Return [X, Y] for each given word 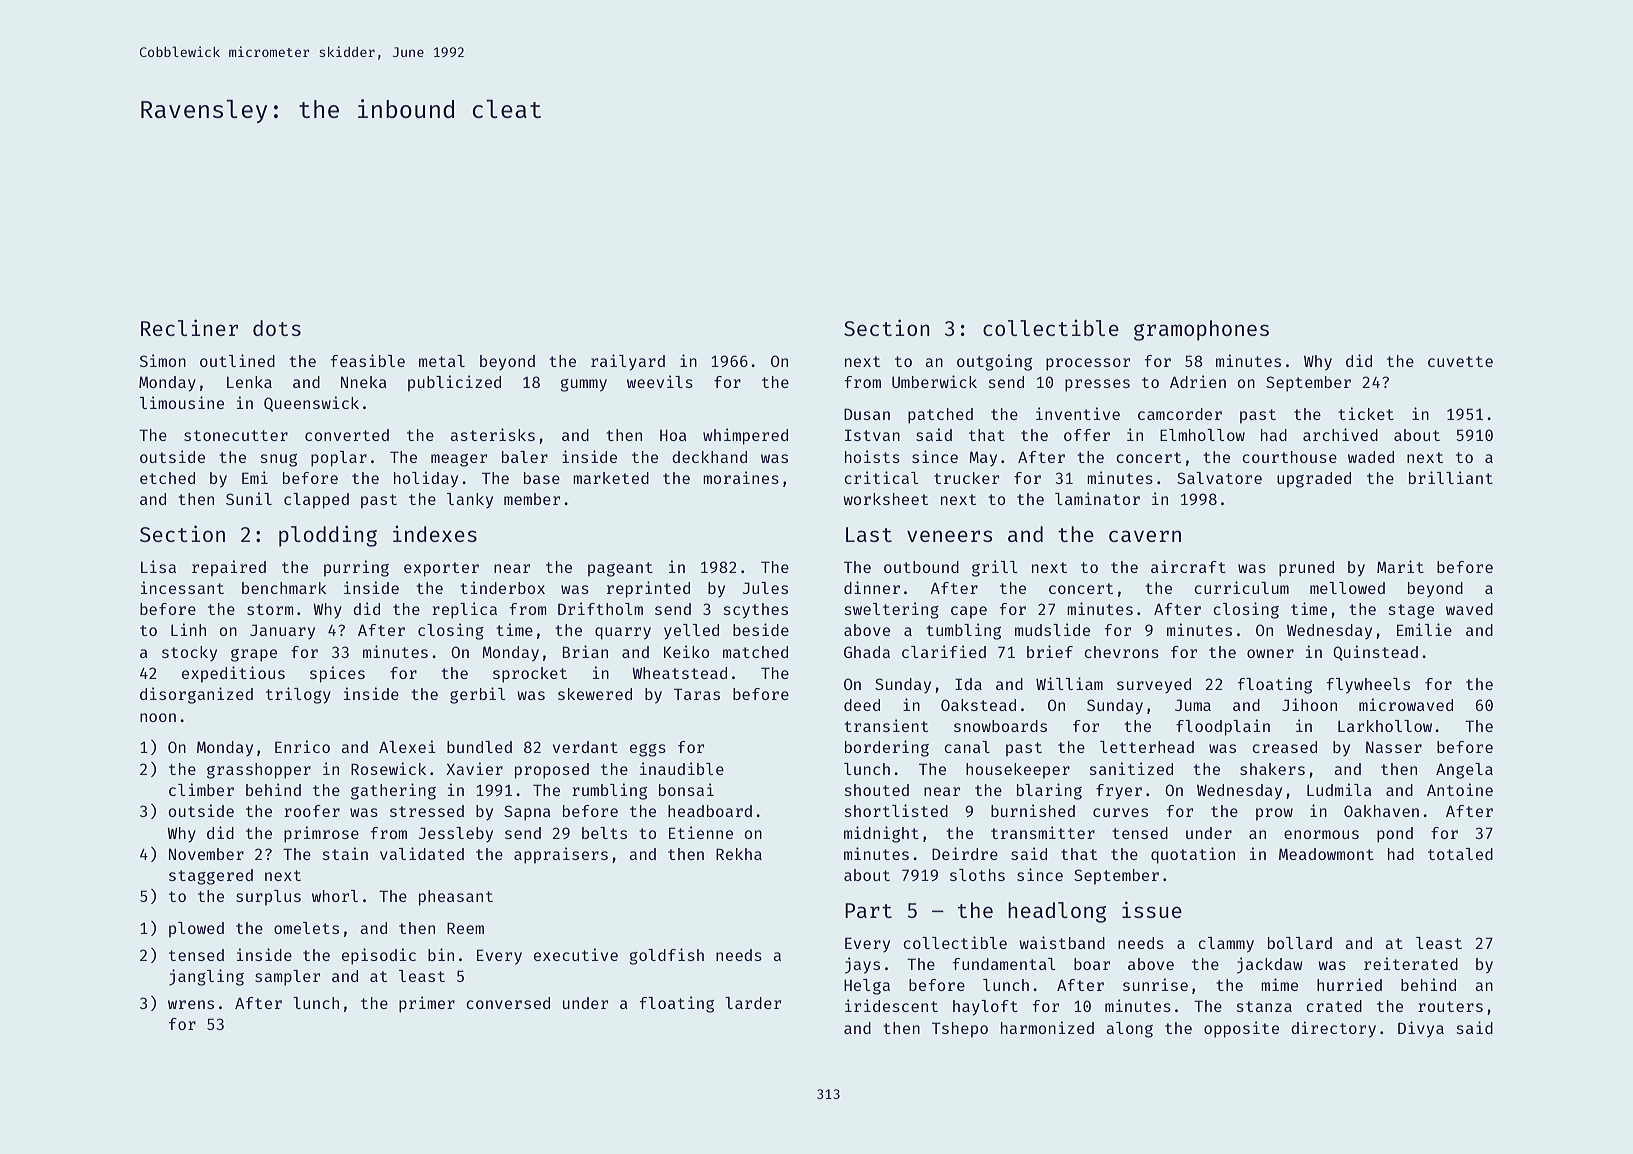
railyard [628, 362]
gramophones [1201, 330]
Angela [1464, 771]
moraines [741, 477]
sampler [287, 978]
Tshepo [960, 1030]
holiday [426, 479]
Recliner [189, 327]
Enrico [302, 746]
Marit [1400, 566]
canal [967, 747]
